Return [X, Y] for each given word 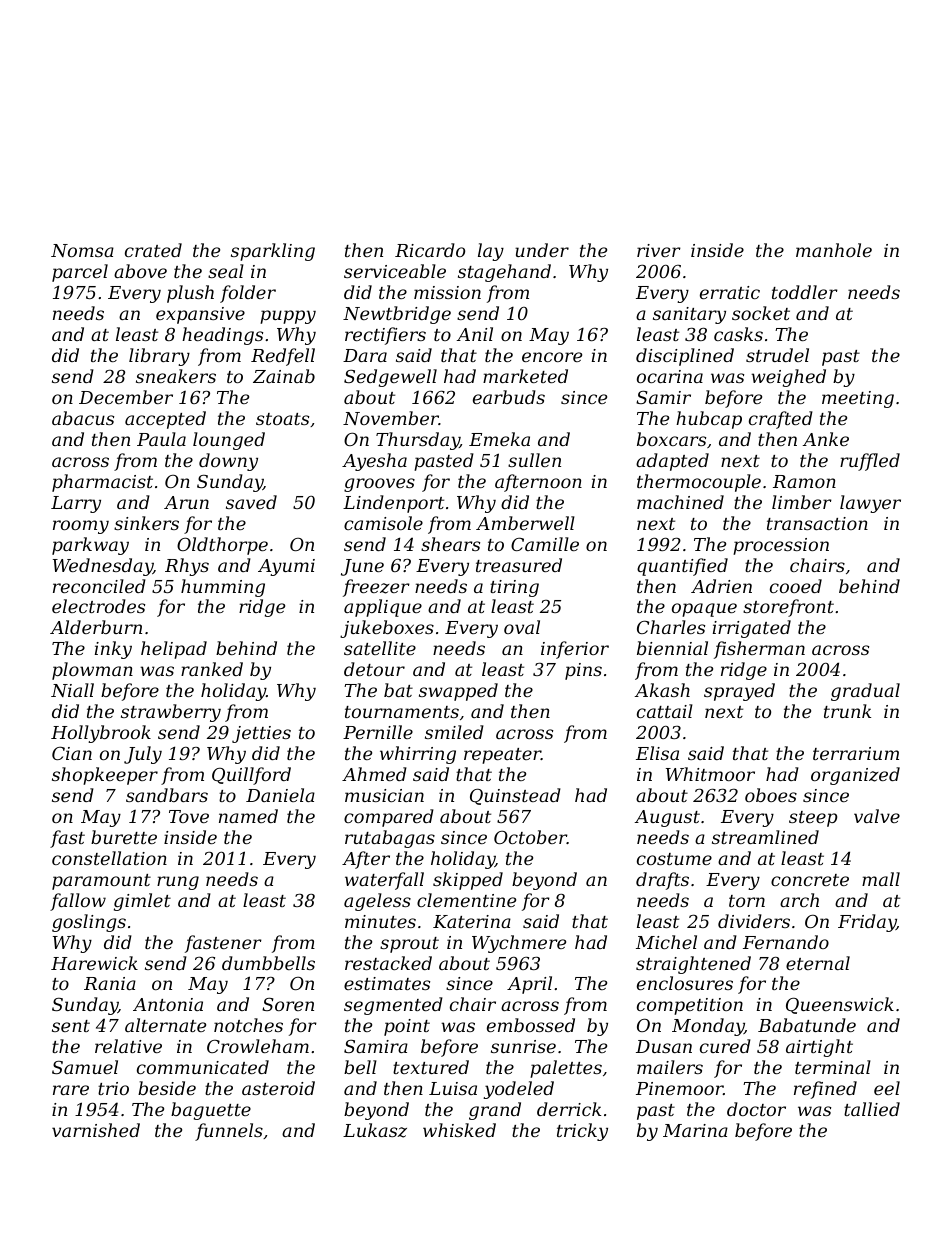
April [529, 985]
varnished [96, 1130]
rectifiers [385, 336]
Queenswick [840, 1005]
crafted [781, 420]
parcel [80, 273]
